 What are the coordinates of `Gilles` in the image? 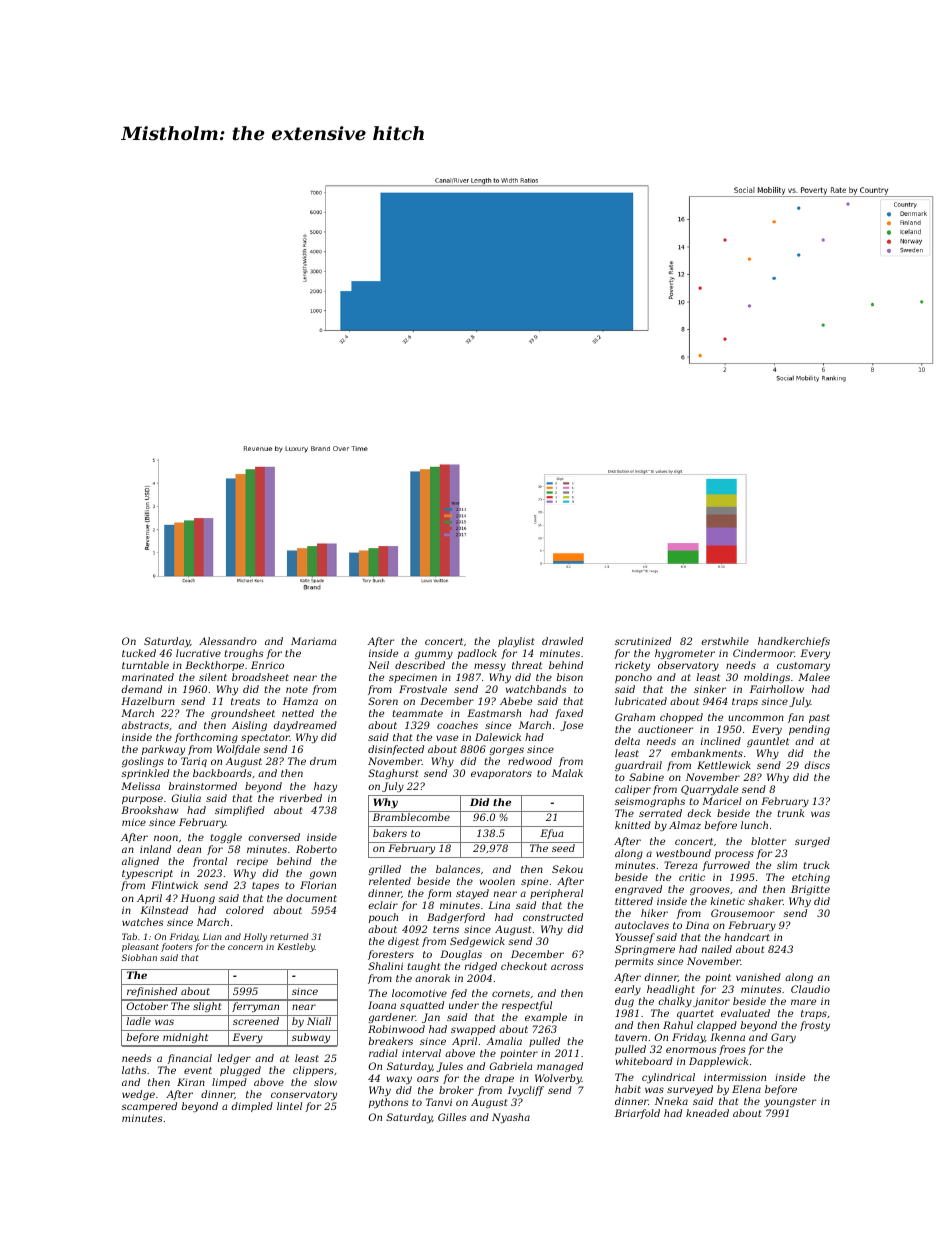 It's located at (452, 1117).
